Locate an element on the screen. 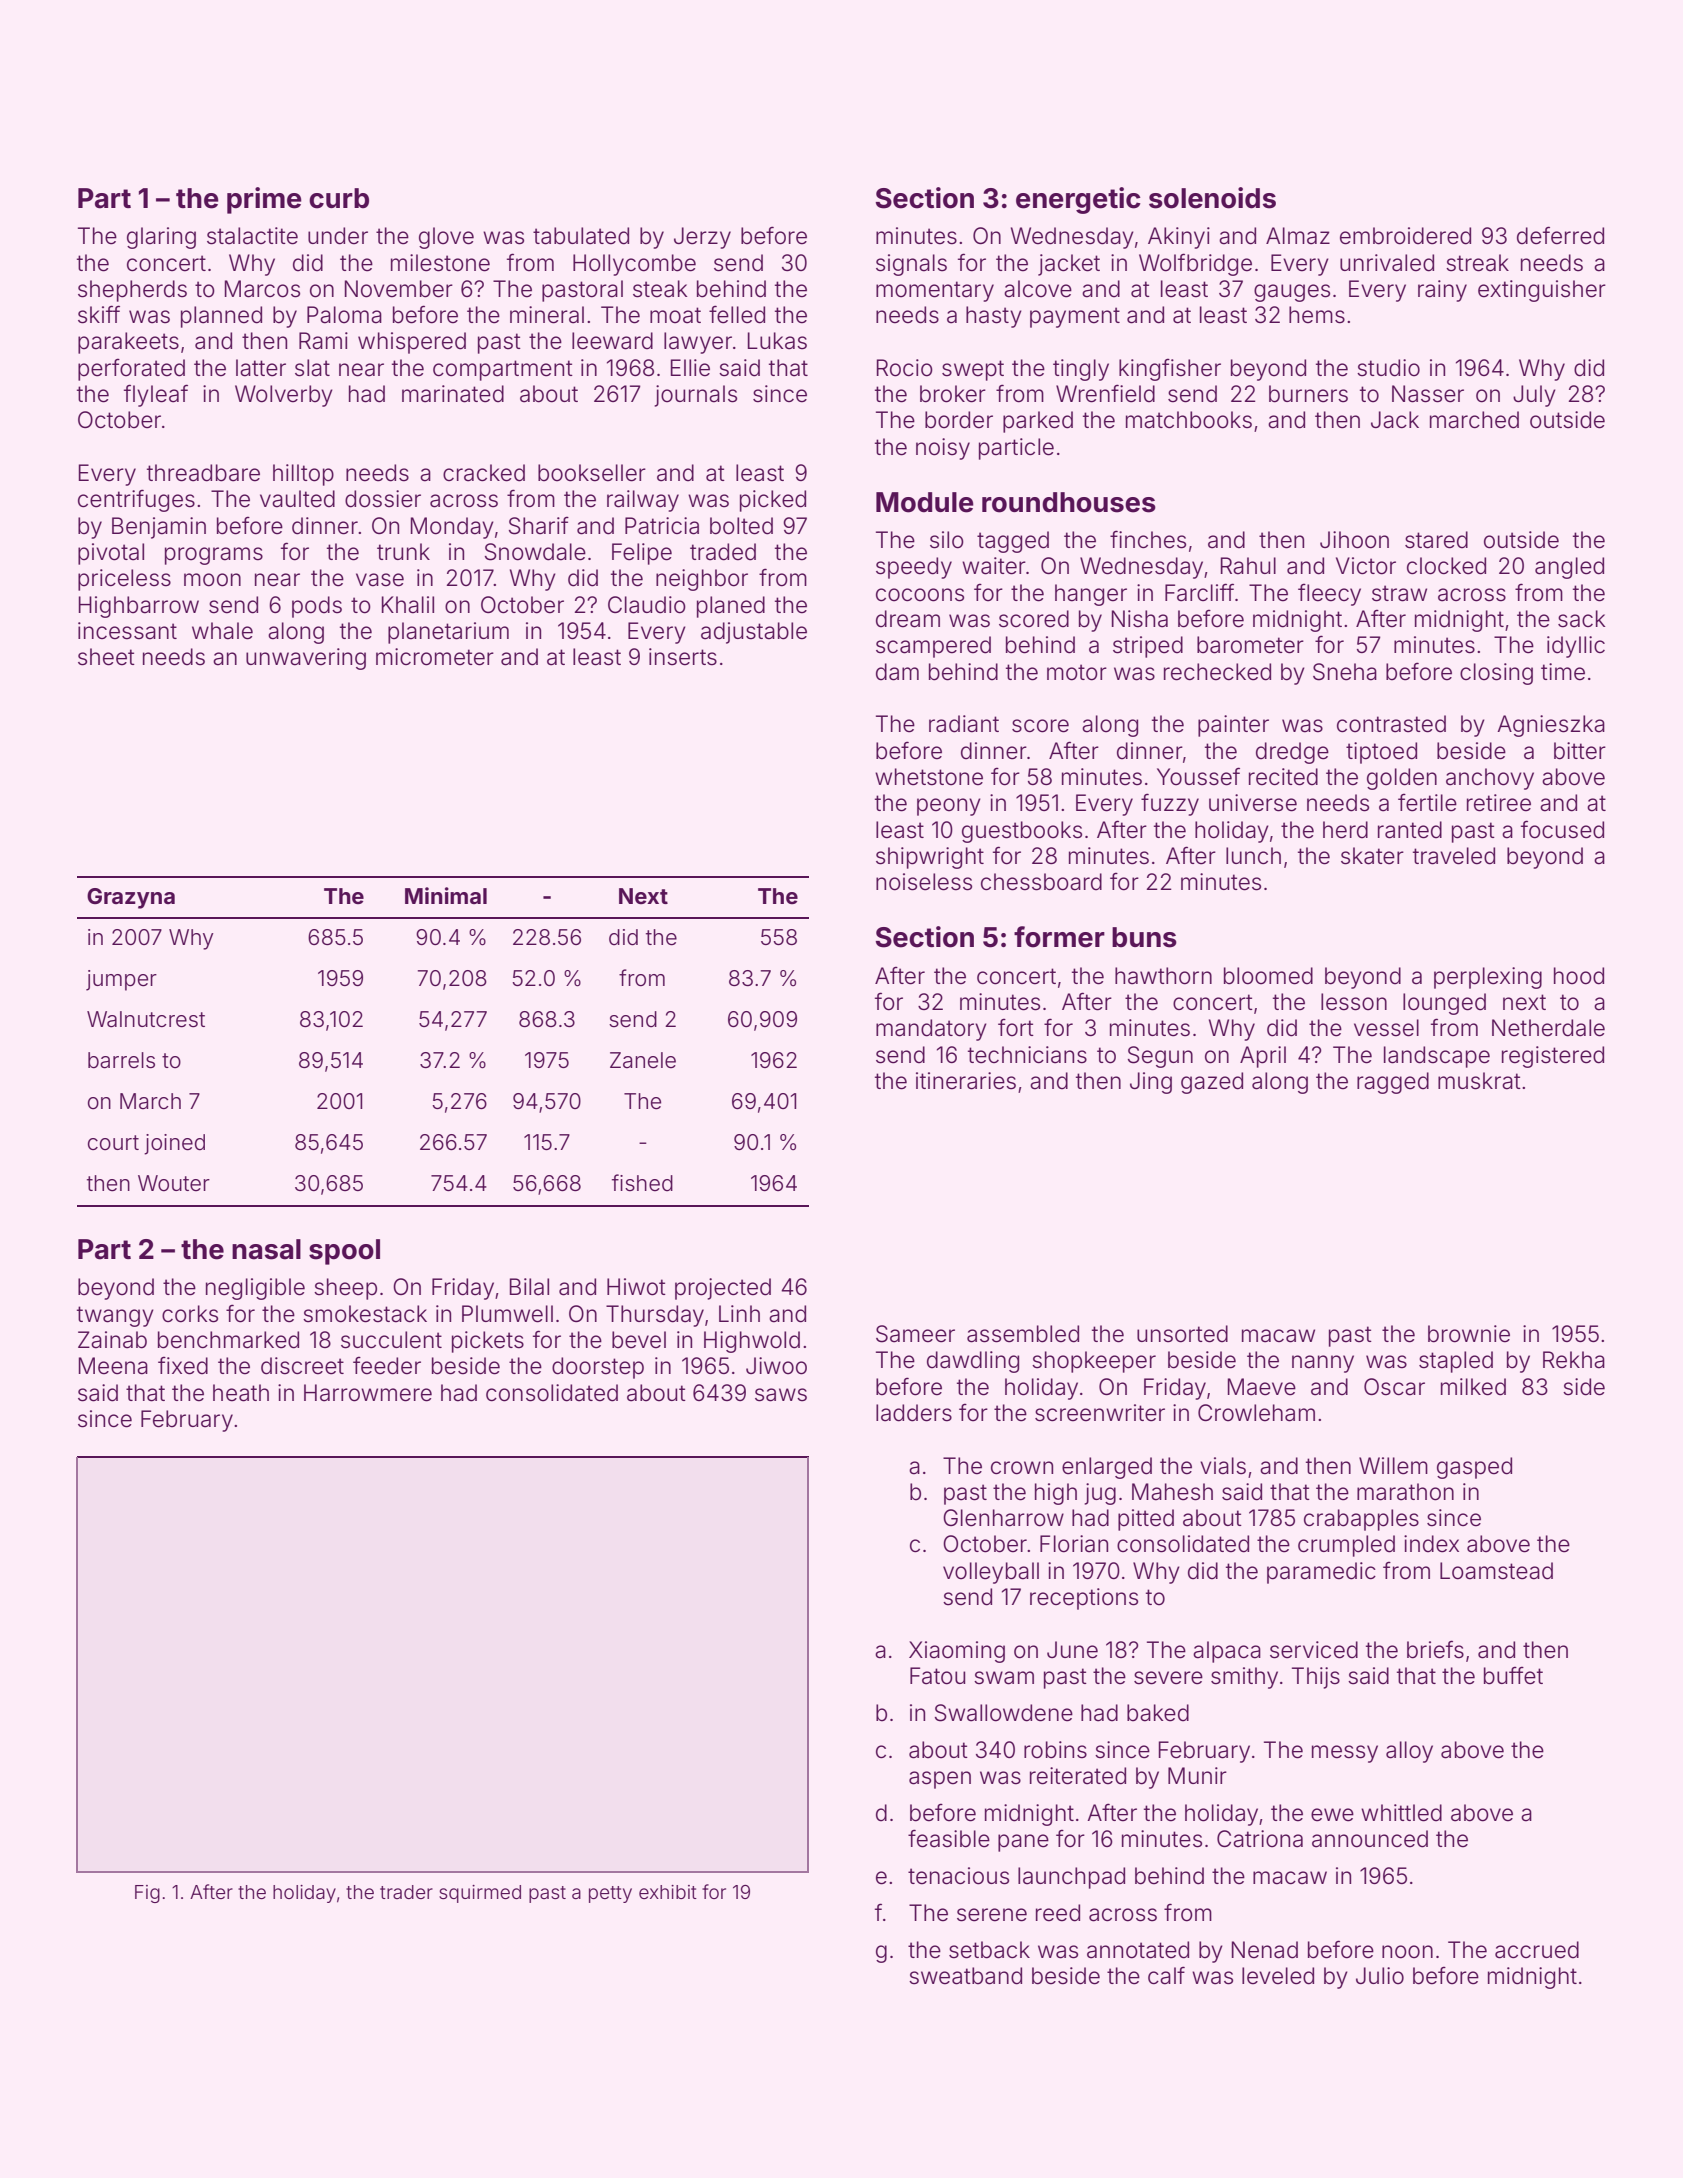 Image resolution: width=1683 pixels, height=2178 pixels. solenoids is located at coordinates (1212, 198).
